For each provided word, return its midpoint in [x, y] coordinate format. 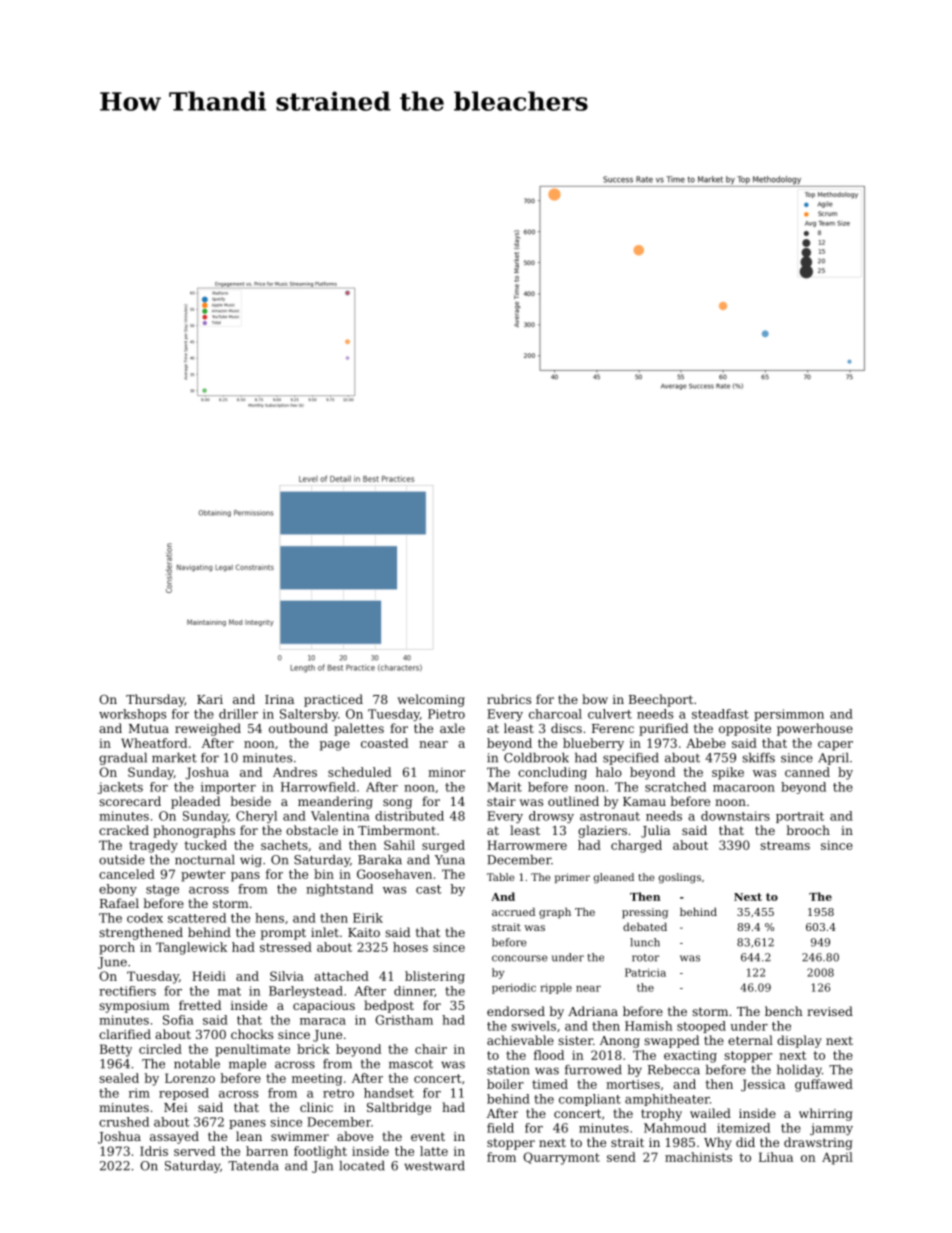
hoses [410, 947]
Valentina [340, 816]
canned [807, 772]
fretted [200, 1005]
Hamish [648, 1026]
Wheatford [154, 743]
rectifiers [127, 991]
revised [830, 1011]
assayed [174, 1137]
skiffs [758, 758]
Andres [295, 772]
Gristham [404, 1020]
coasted [384, 743]
